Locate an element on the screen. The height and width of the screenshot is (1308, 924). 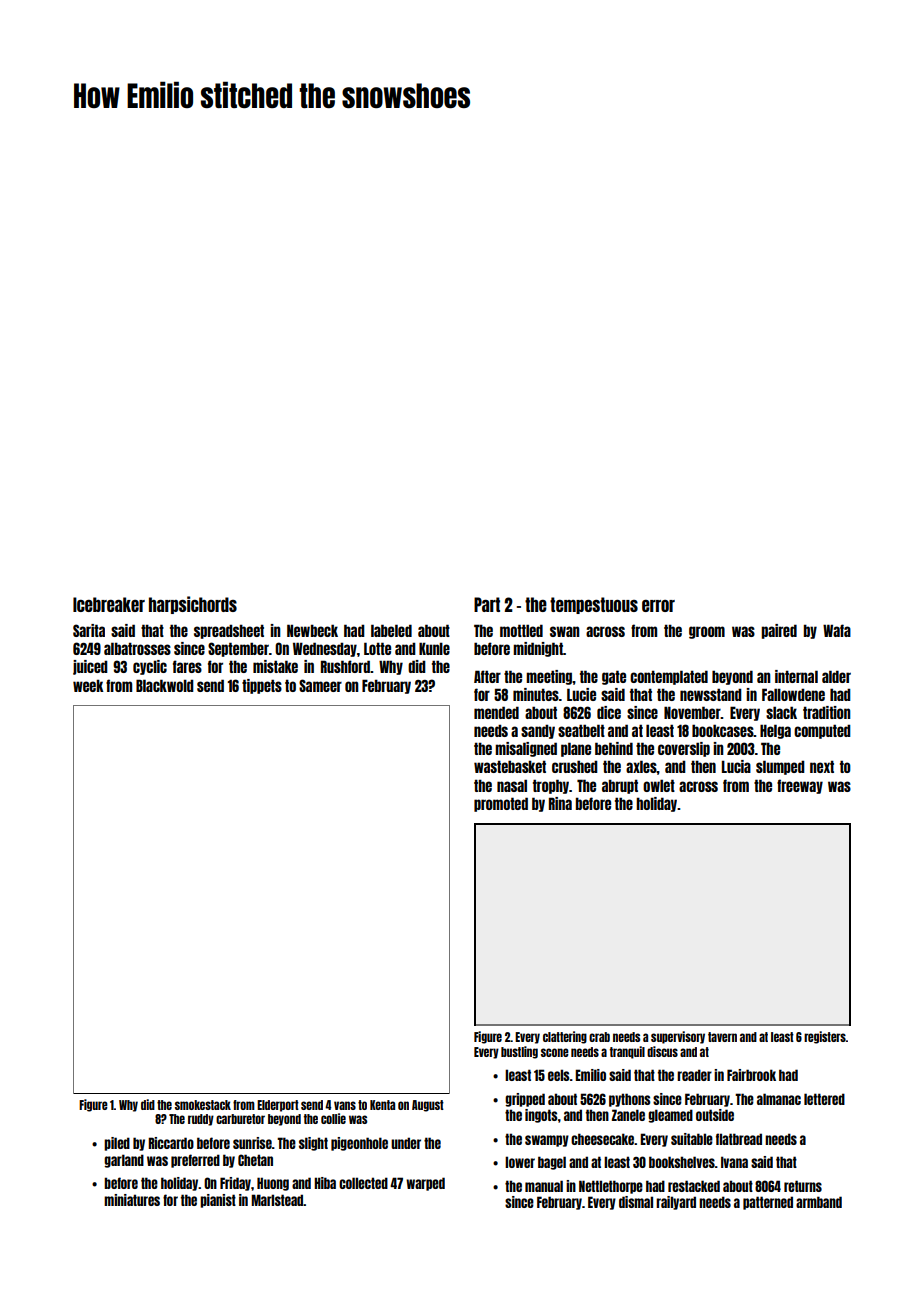
tavern is located at coordinates (722, 1037).
